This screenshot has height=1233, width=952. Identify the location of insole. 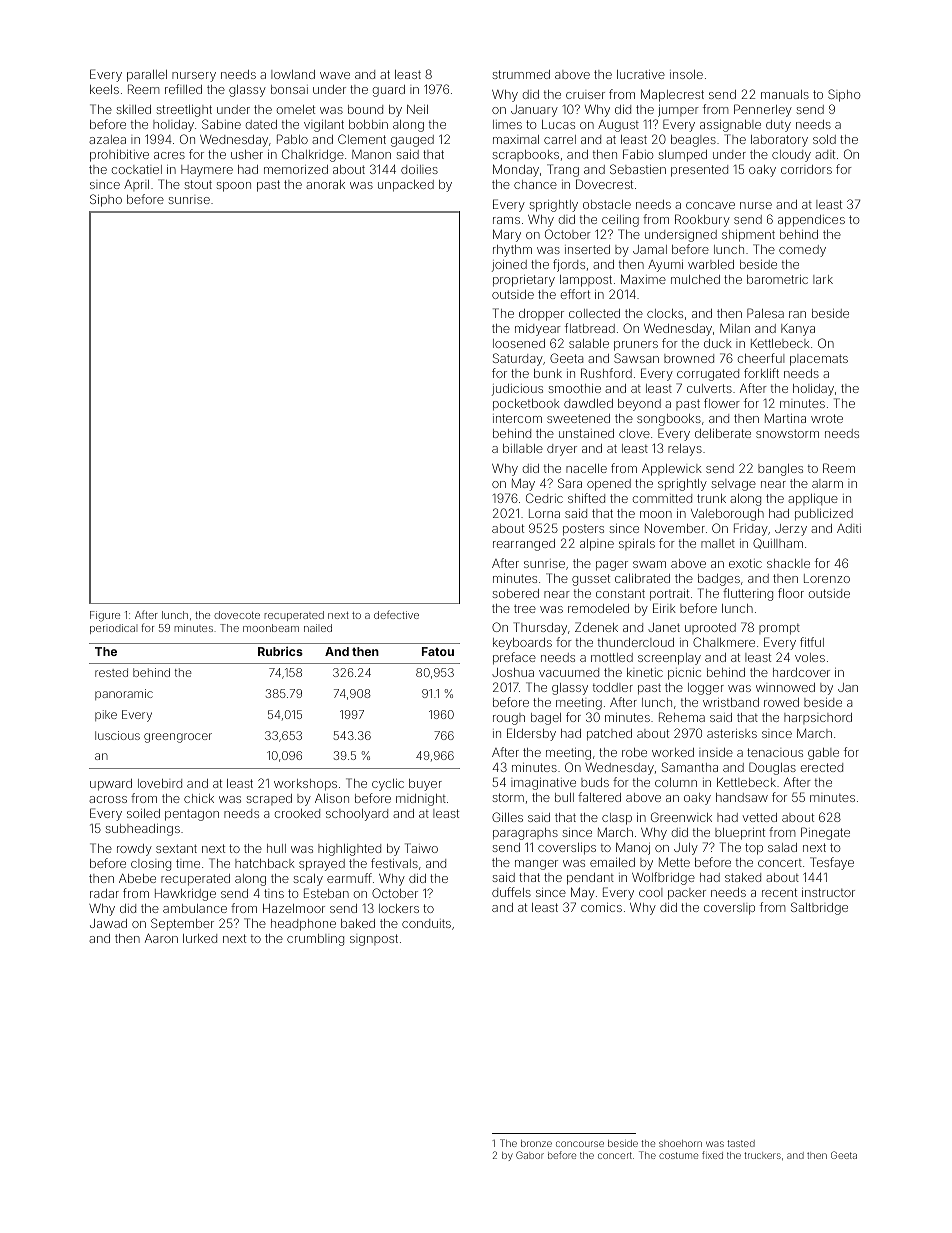
(686, 74).
